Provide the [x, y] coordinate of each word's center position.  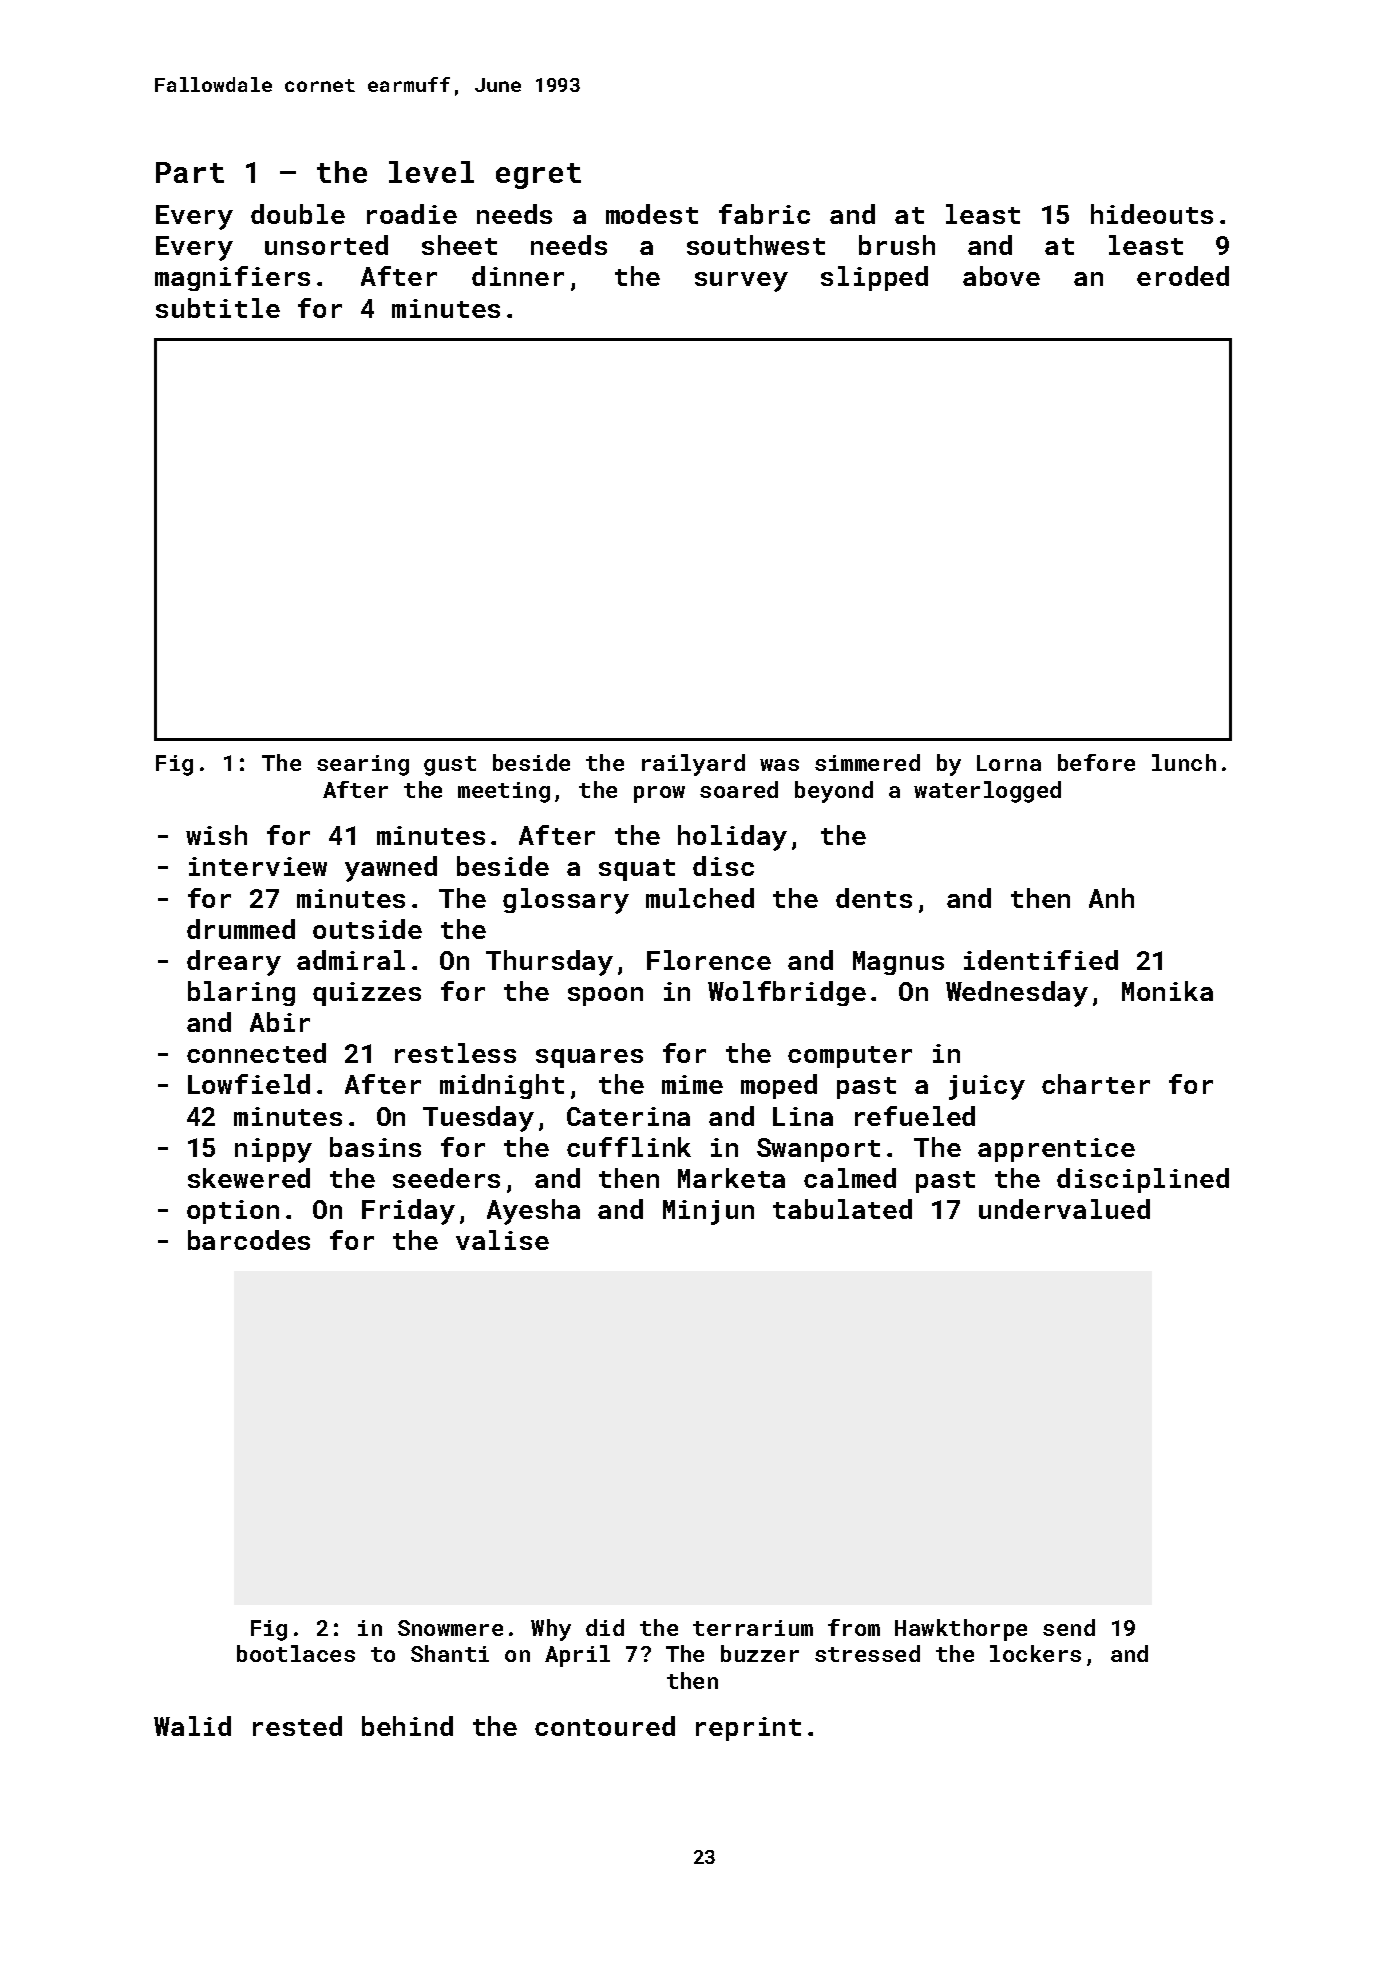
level [431, 172]
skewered [249, 1178]
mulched [700, 898]
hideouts [1152, 214]
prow [659, 794]
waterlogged [987, 792]
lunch [1184, 762]
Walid [192, 1726]
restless [455, 1053]
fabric [764, 214]
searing [363, 765]
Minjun [708, 1212]
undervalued [1064, 1209]
